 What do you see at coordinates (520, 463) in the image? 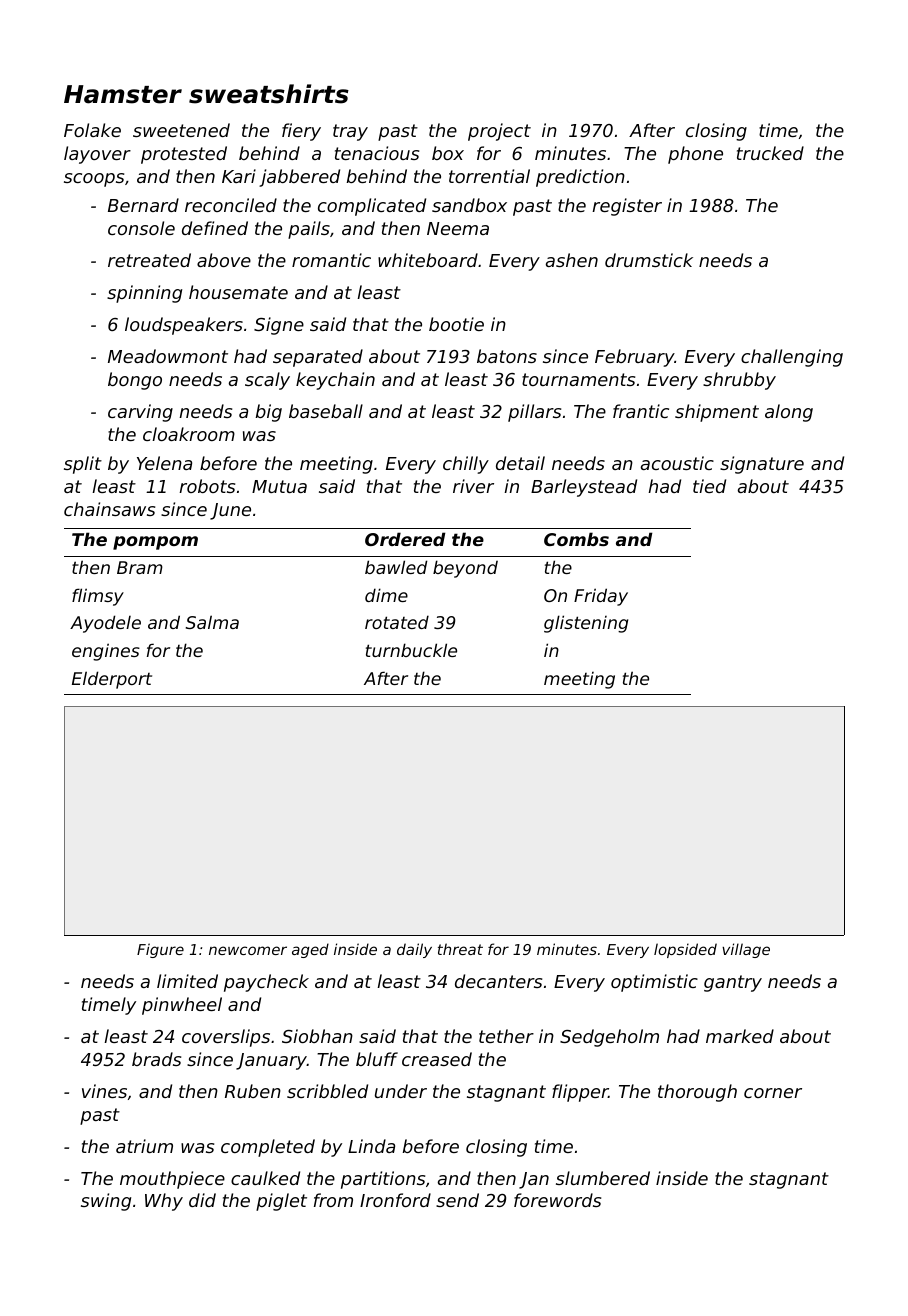
I see `detail` at bounding box center [520, 463].
